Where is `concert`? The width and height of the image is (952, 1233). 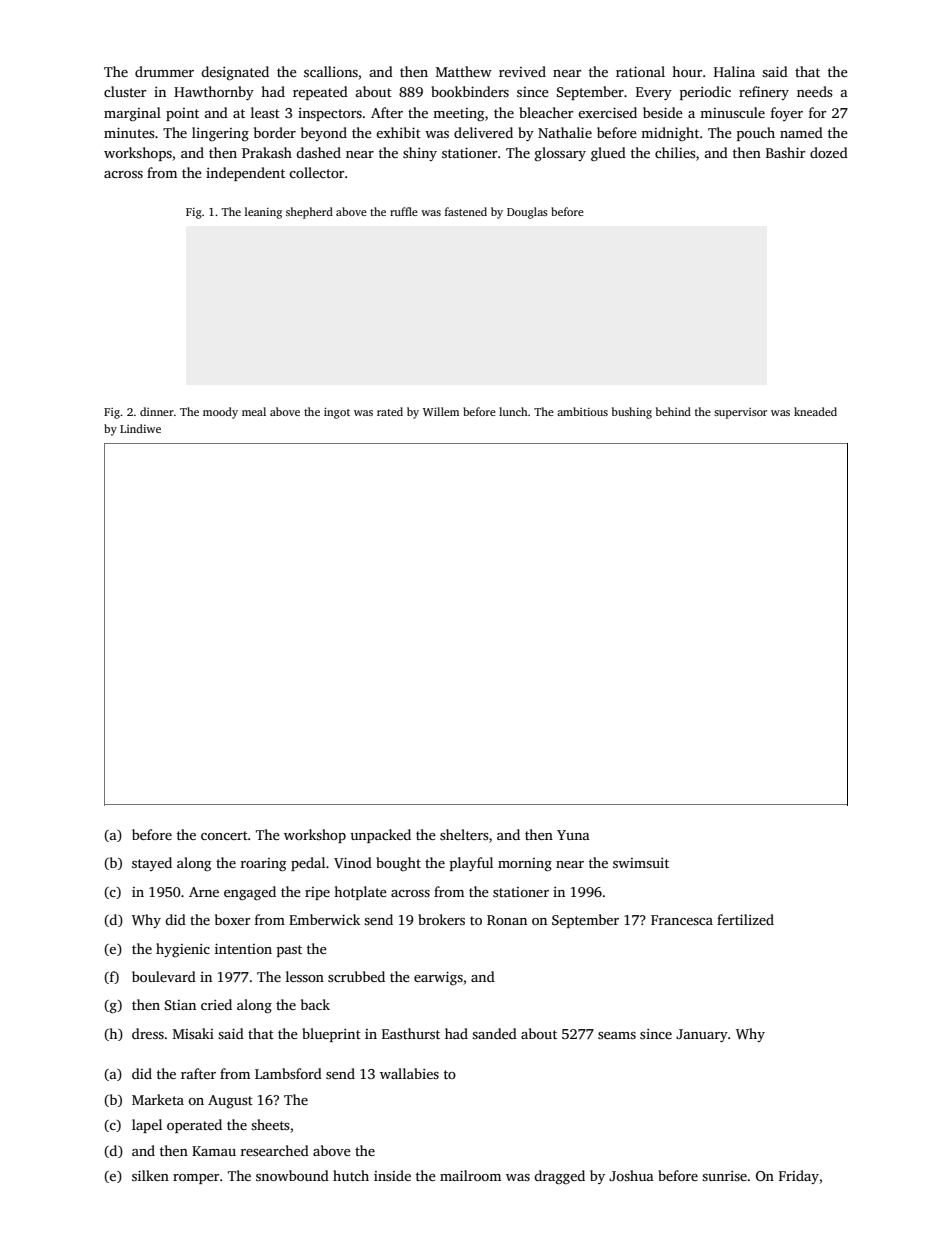
concert is located at coordinates (224, 835).
